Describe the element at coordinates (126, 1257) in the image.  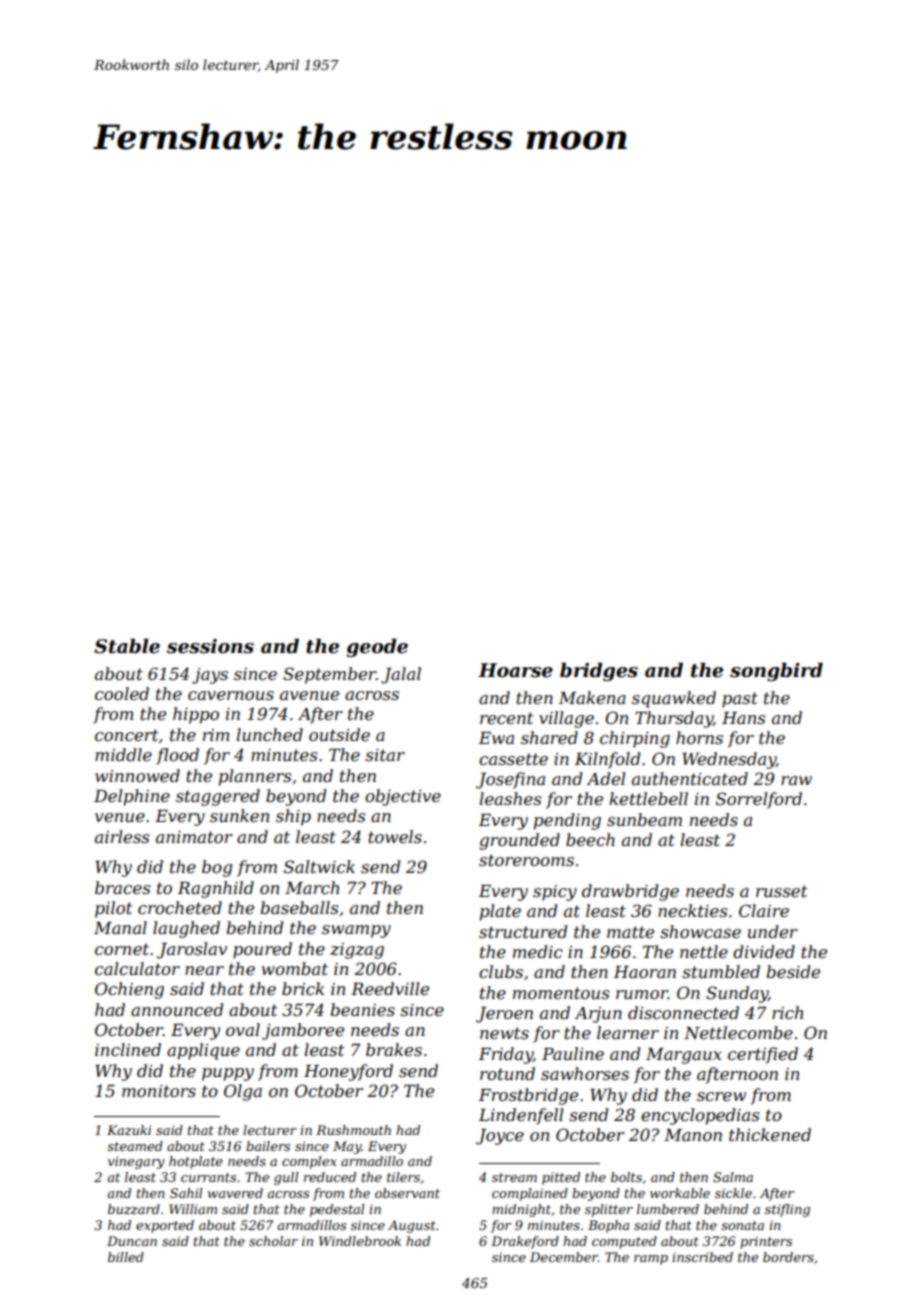
I see `billed` at that location.
